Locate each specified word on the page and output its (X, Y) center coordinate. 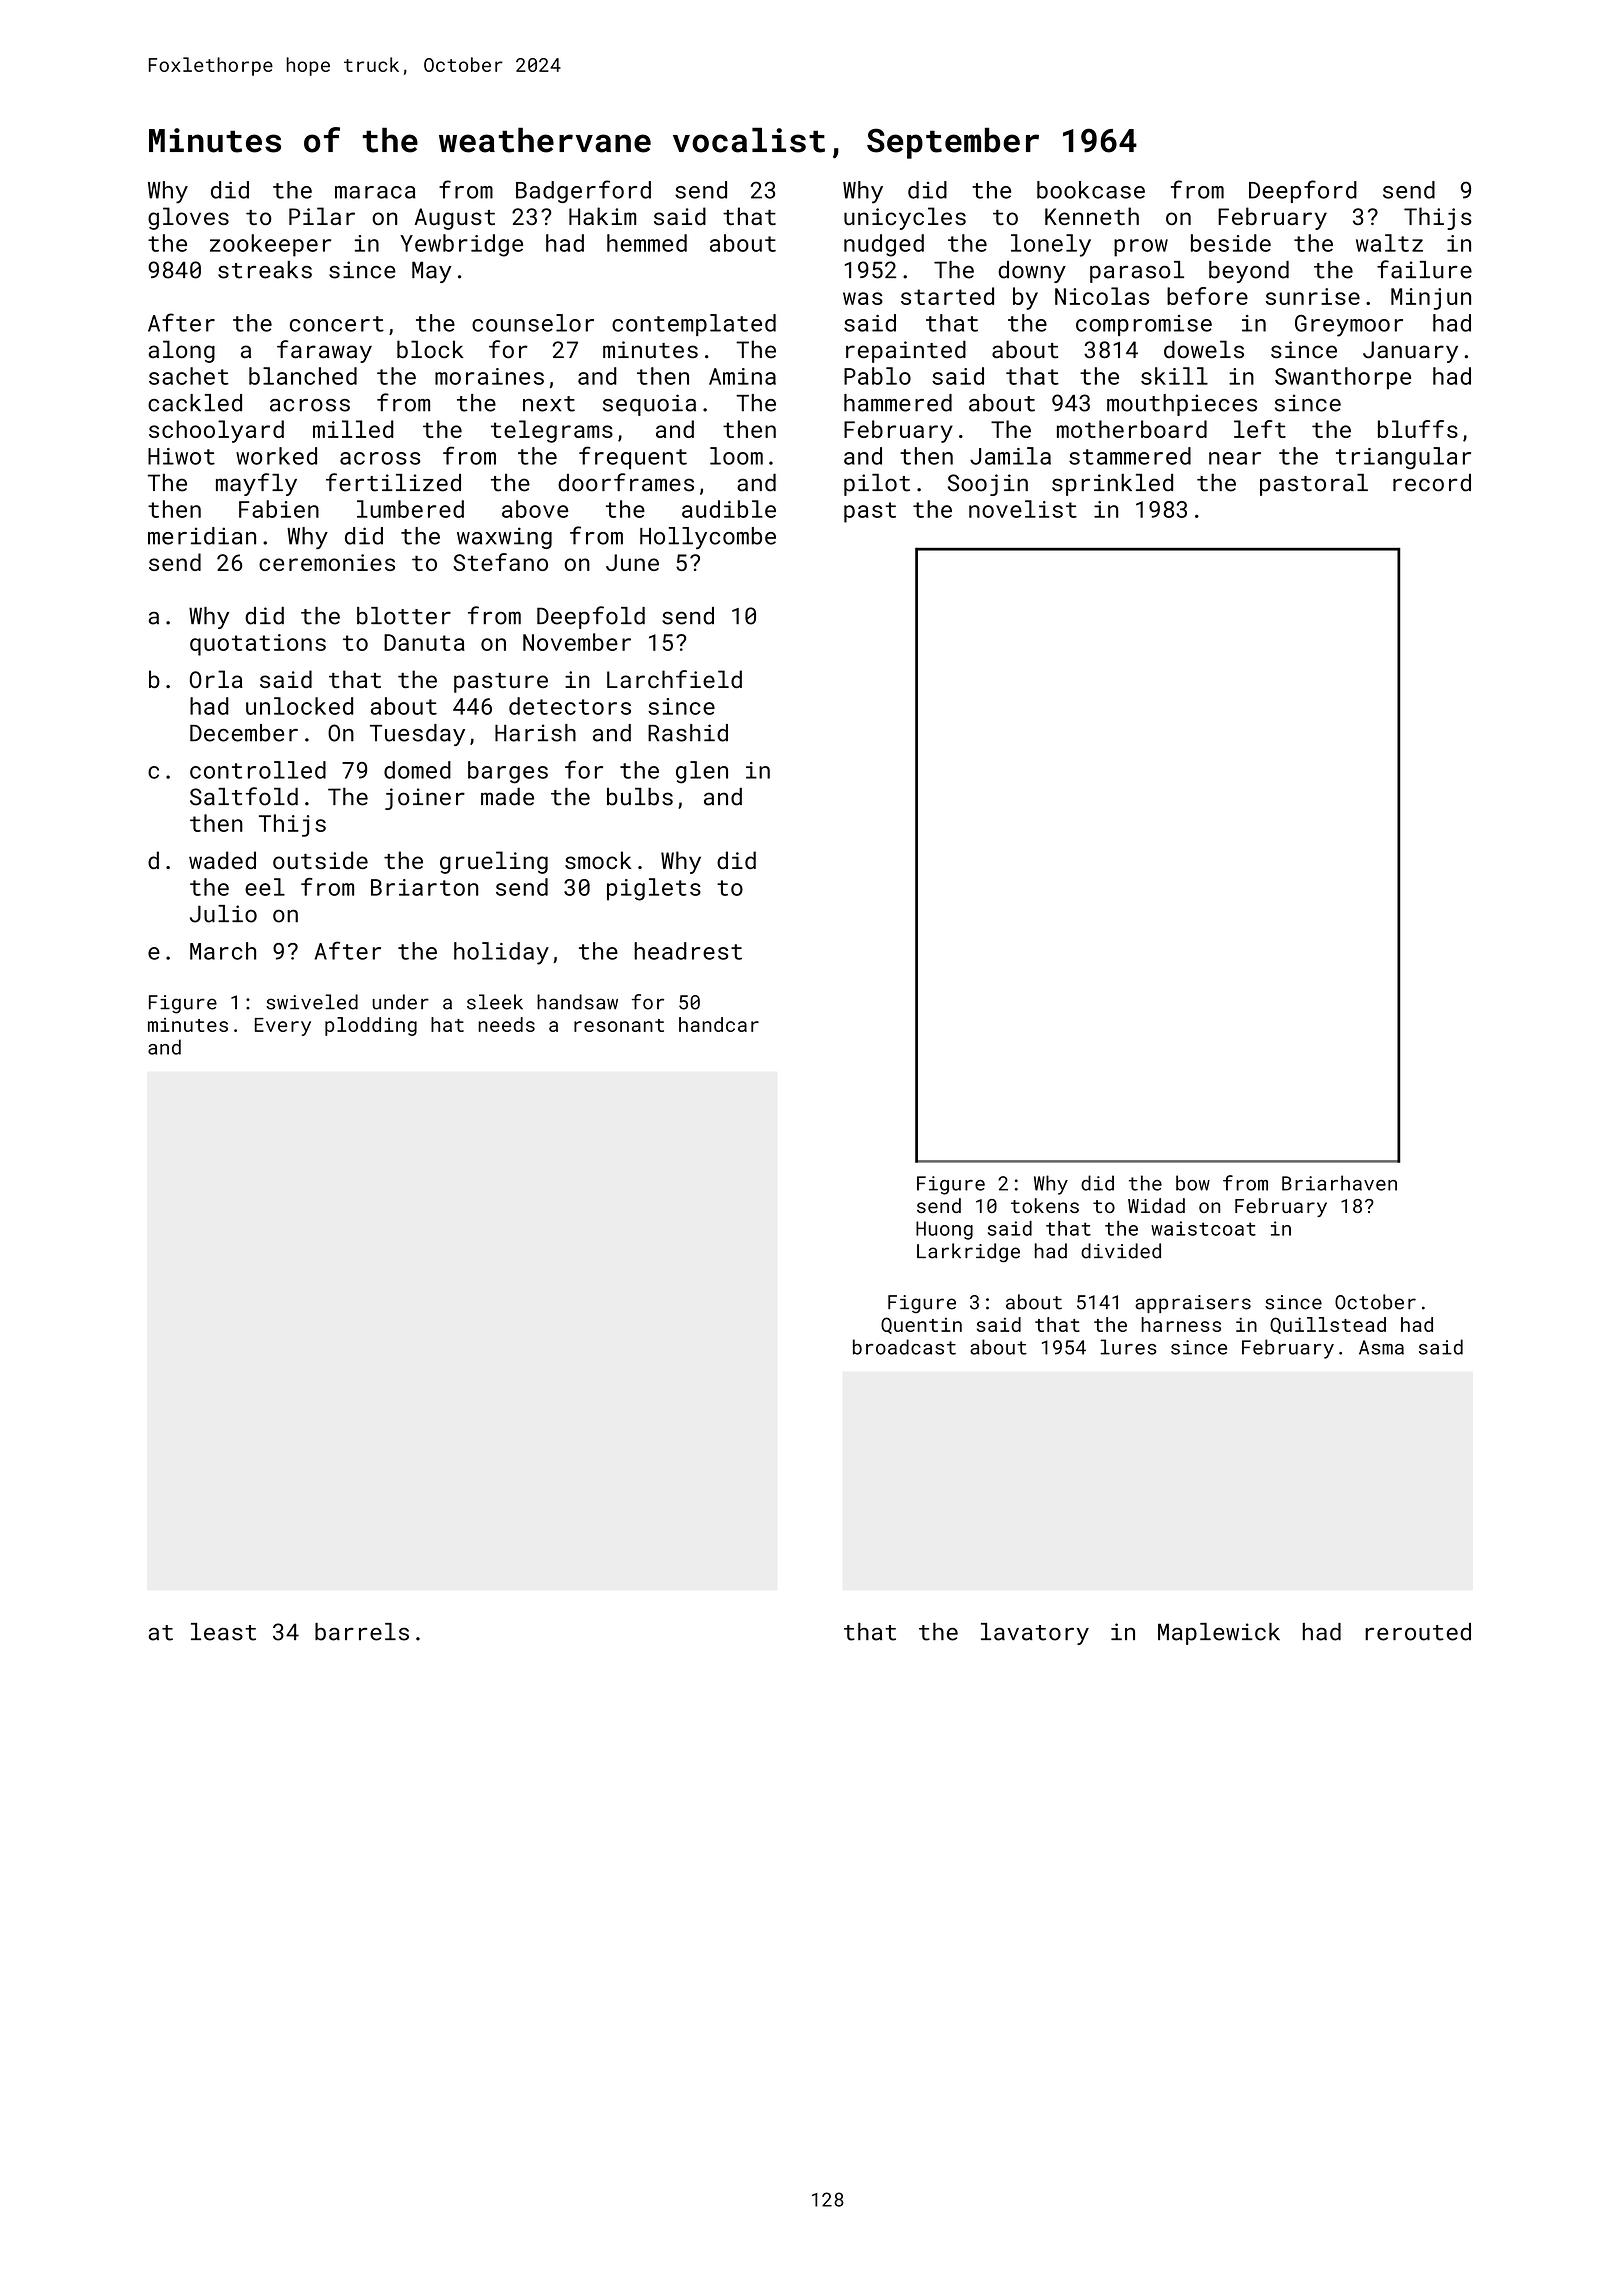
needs (506, 1024)
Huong (944, 1230)
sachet (189, 376)
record (1432, 483)
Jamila (1010, 456)
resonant (619, 1025)
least (223, 1632)
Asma (1381, 1347)
